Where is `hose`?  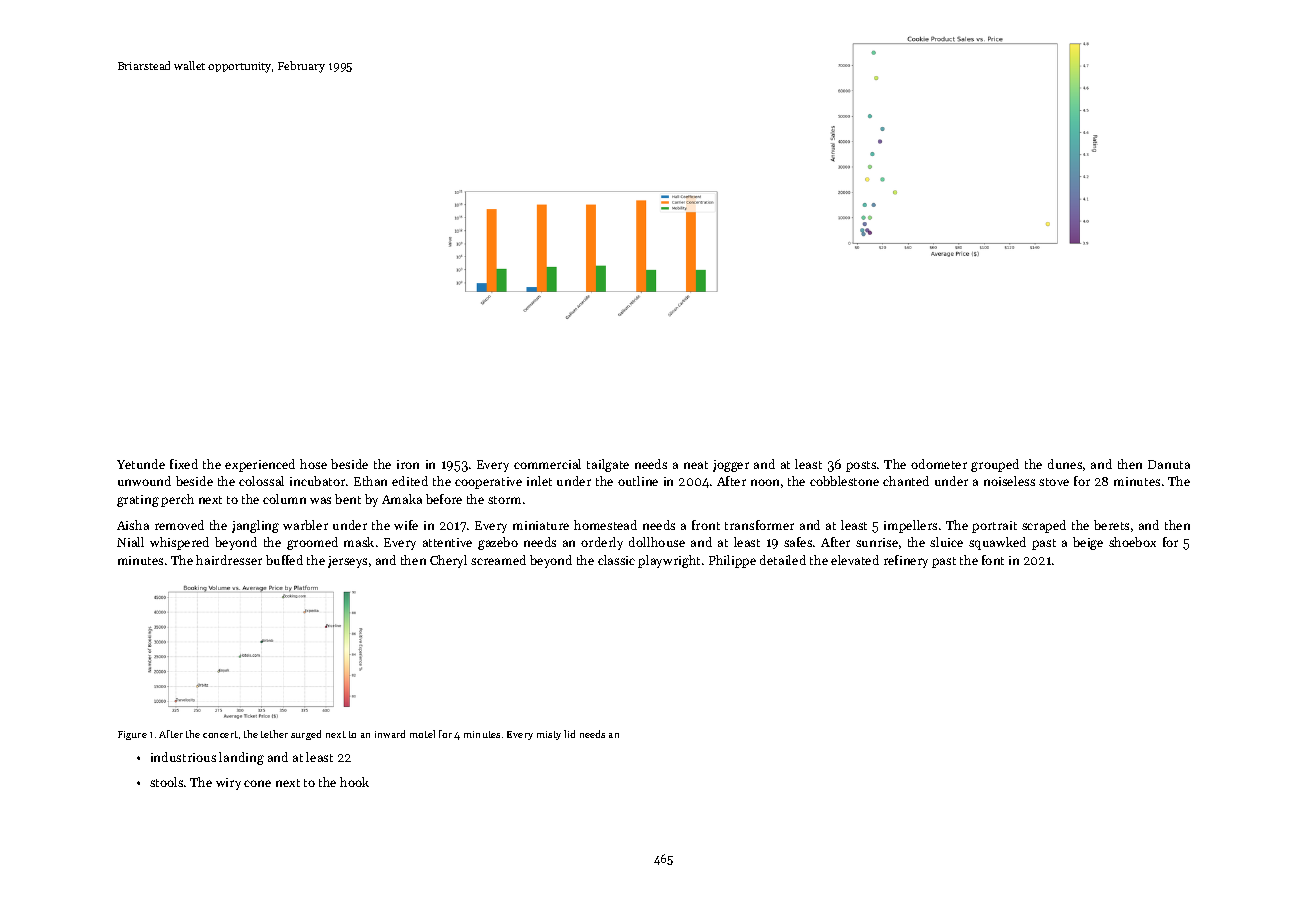
hose is located at coordinates (313, 464).
